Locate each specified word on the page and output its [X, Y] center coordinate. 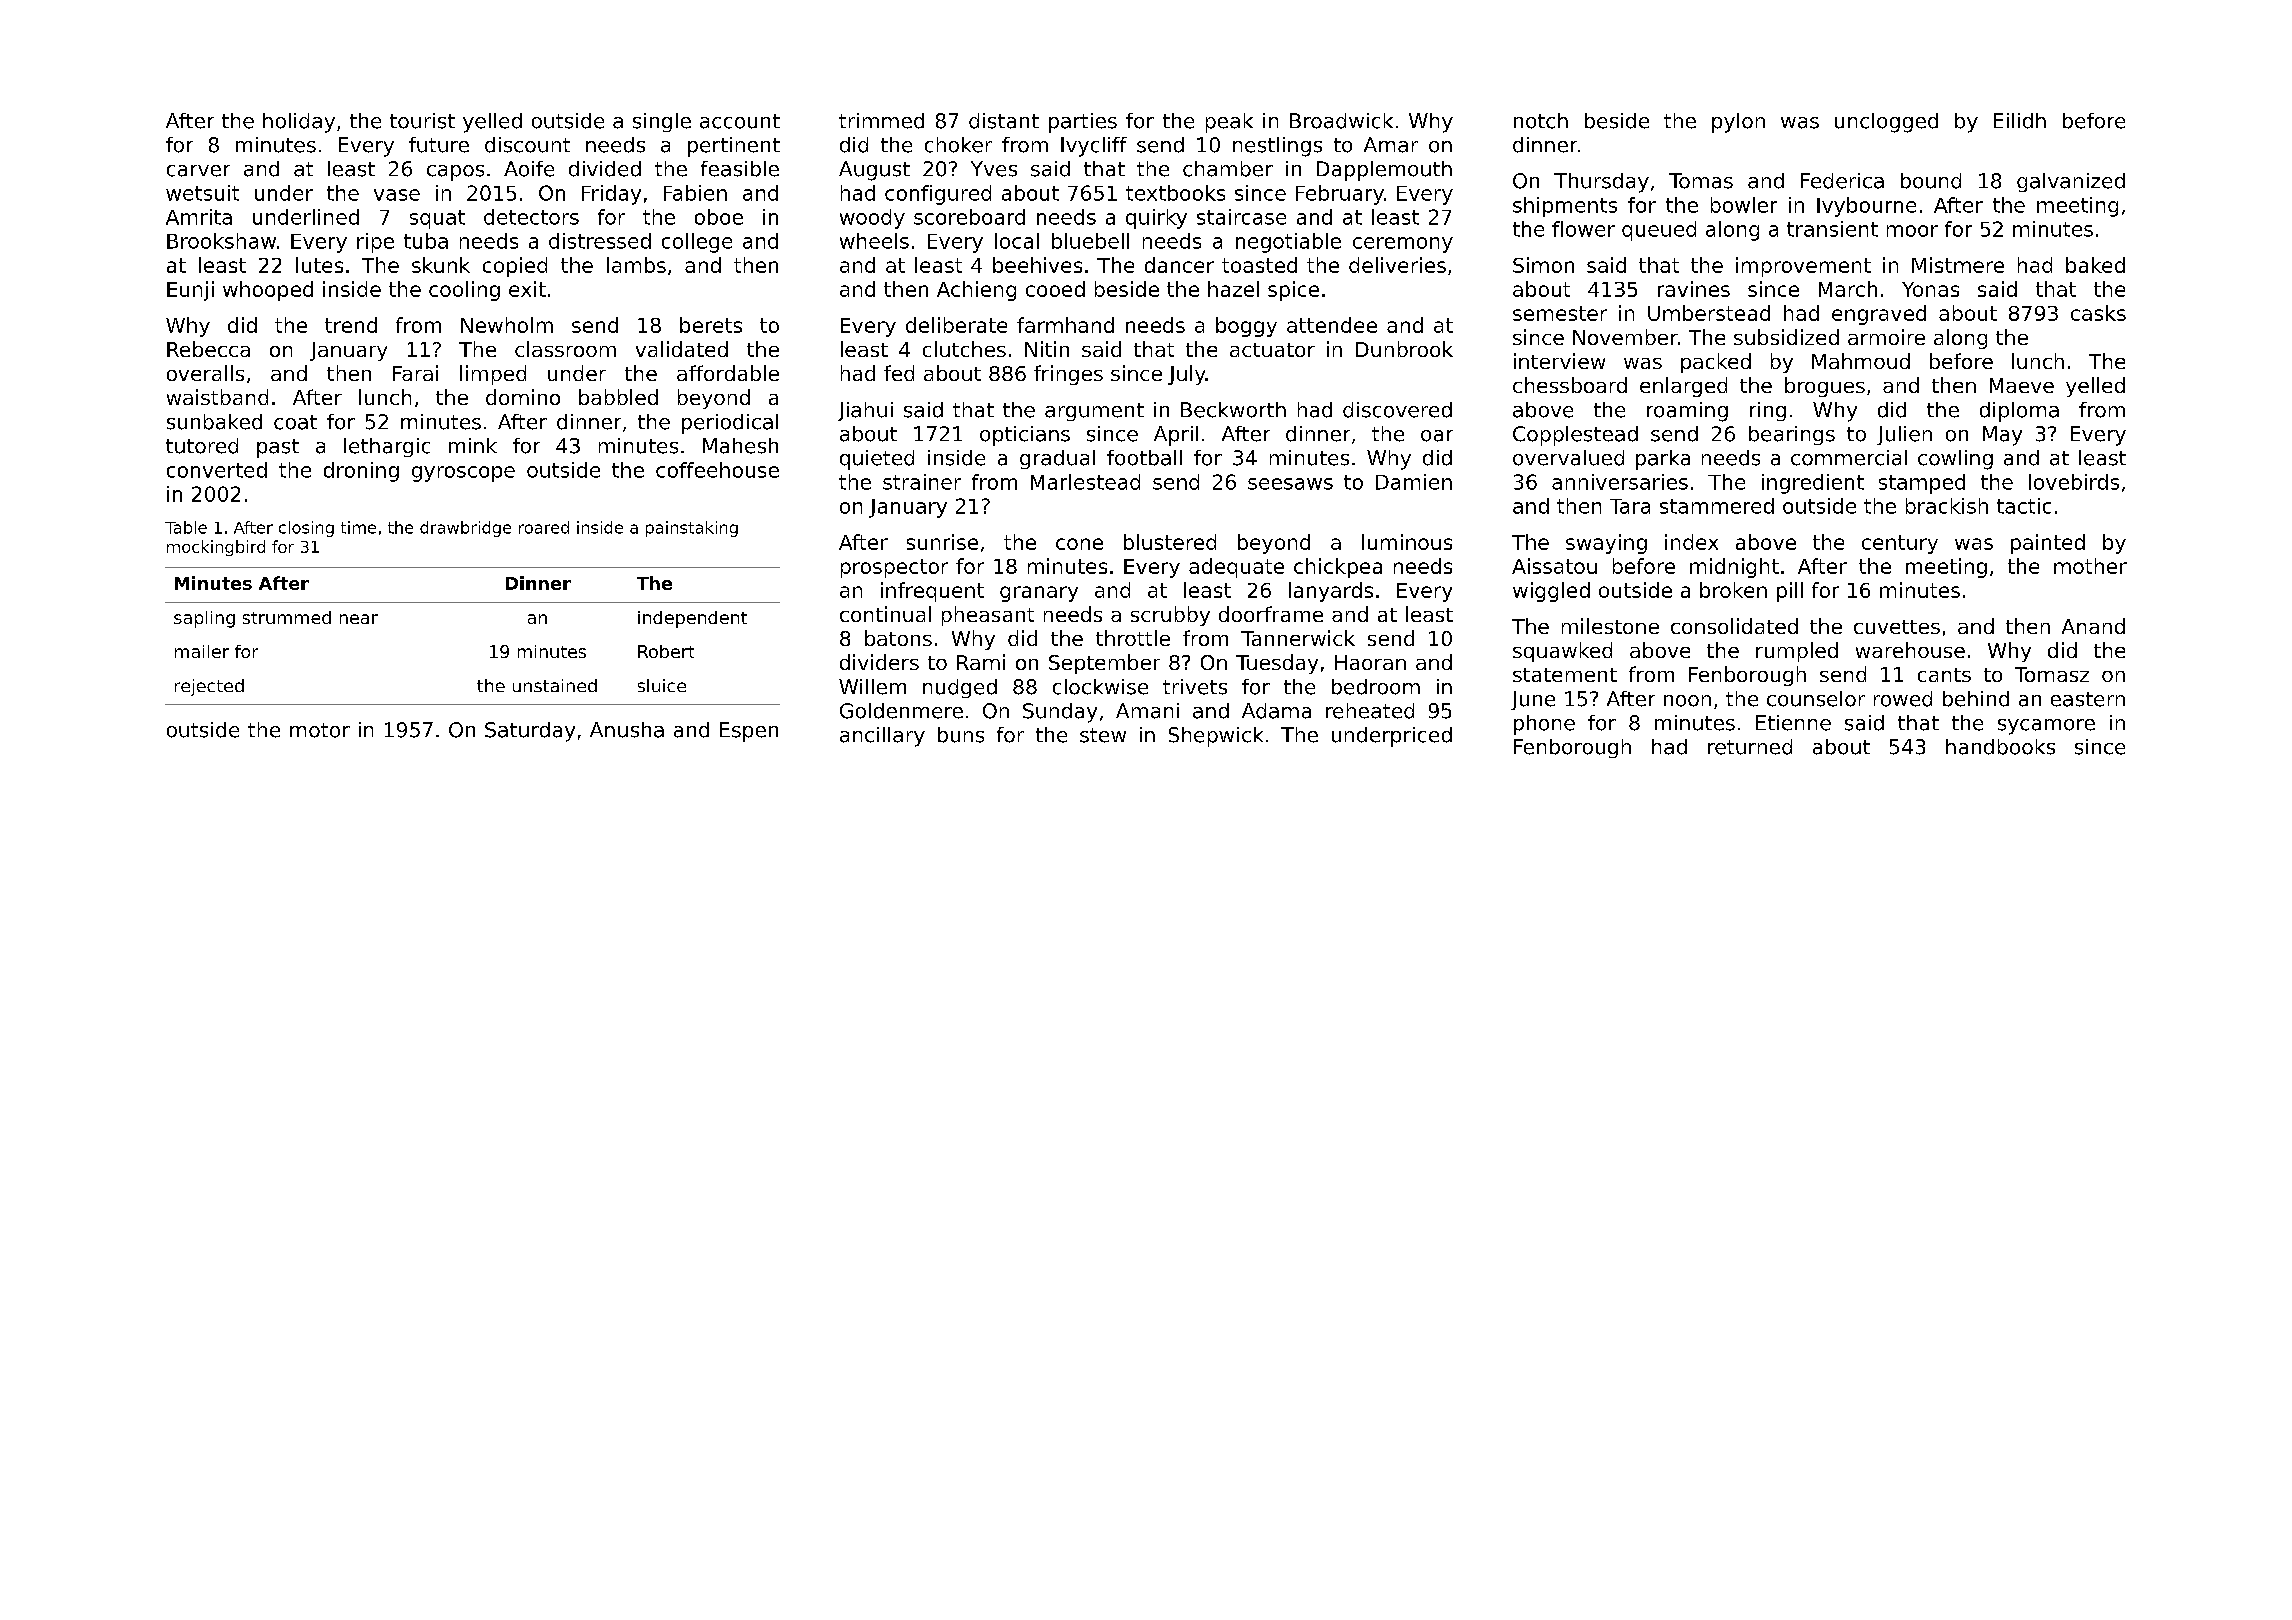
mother [2090, 566]
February [1340, 195]
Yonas [1930, 289]
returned [1750, 747]
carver [198, 171]
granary [1039, 594]
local [1017, 241]
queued [1659, 231]
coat [295, 422]
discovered [1397, 410]
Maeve [2022, 385]
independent [692, 619]
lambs [636, 265]
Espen [749, 732]
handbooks [2000, 747]
